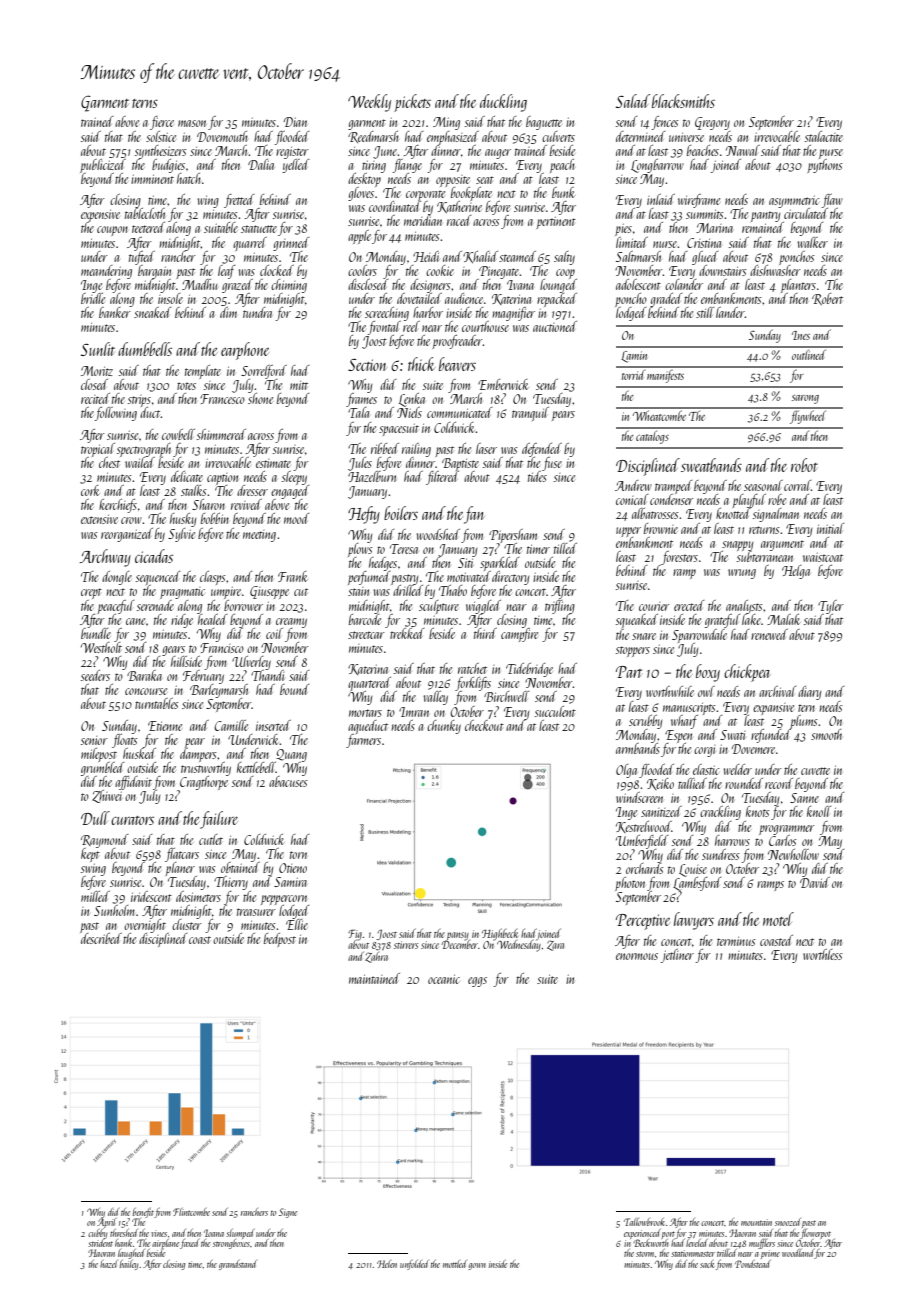 The image size is (924, 1308). Describe the element at coordinates (830, 528) in the screenshot. I see `initial` at that location.
